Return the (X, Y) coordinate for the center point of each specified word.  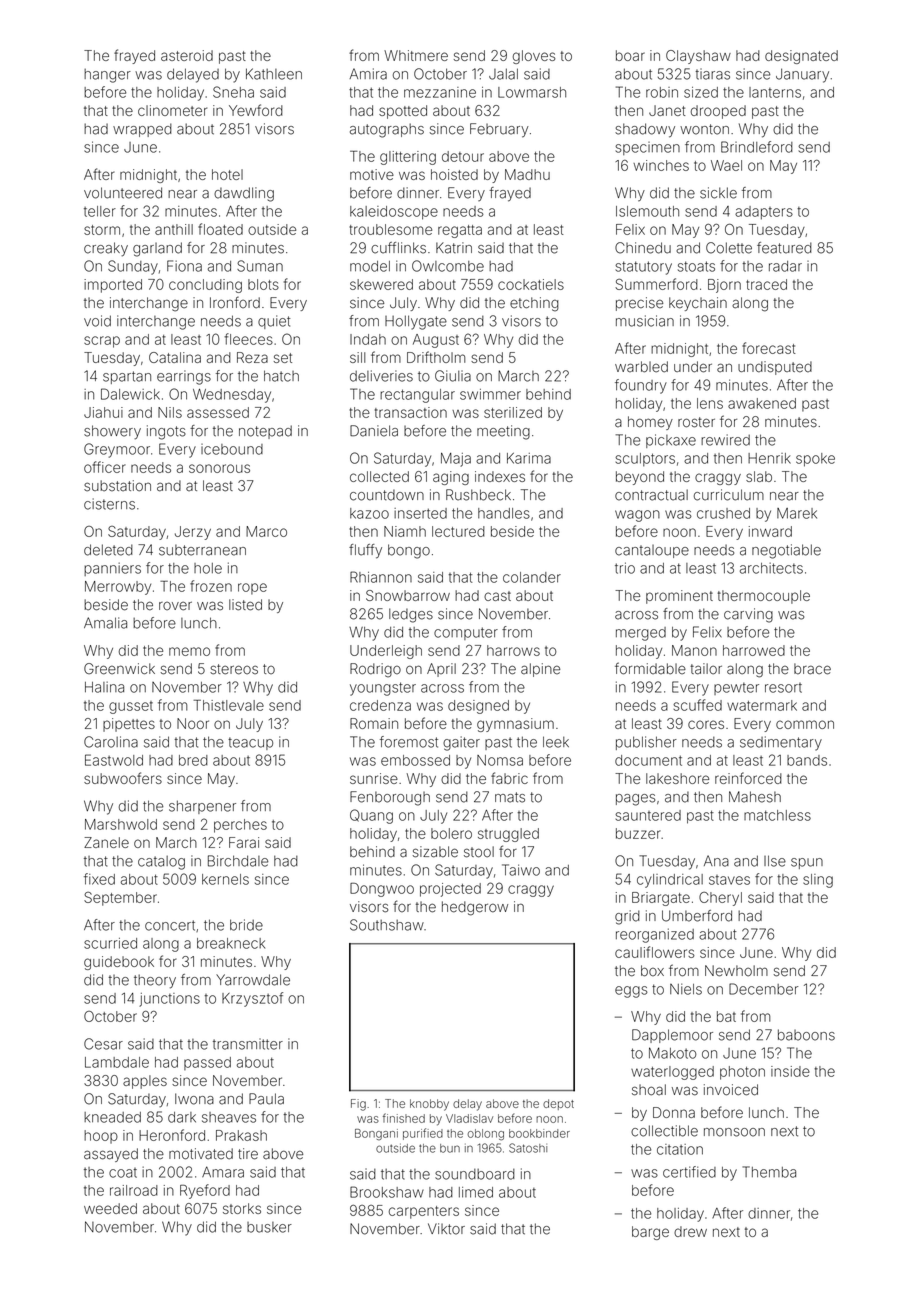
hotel (227, 174)
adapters (764, 213)
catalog (161, 863)
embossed (415, 760)
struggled (508, 835)
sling (818, 881)
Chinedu (643, 248)
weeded (110, 1208)
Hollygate (416, 322)
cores (706, 724)
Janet (667, 110)
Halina (104, 687)
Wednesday (232, 396)
